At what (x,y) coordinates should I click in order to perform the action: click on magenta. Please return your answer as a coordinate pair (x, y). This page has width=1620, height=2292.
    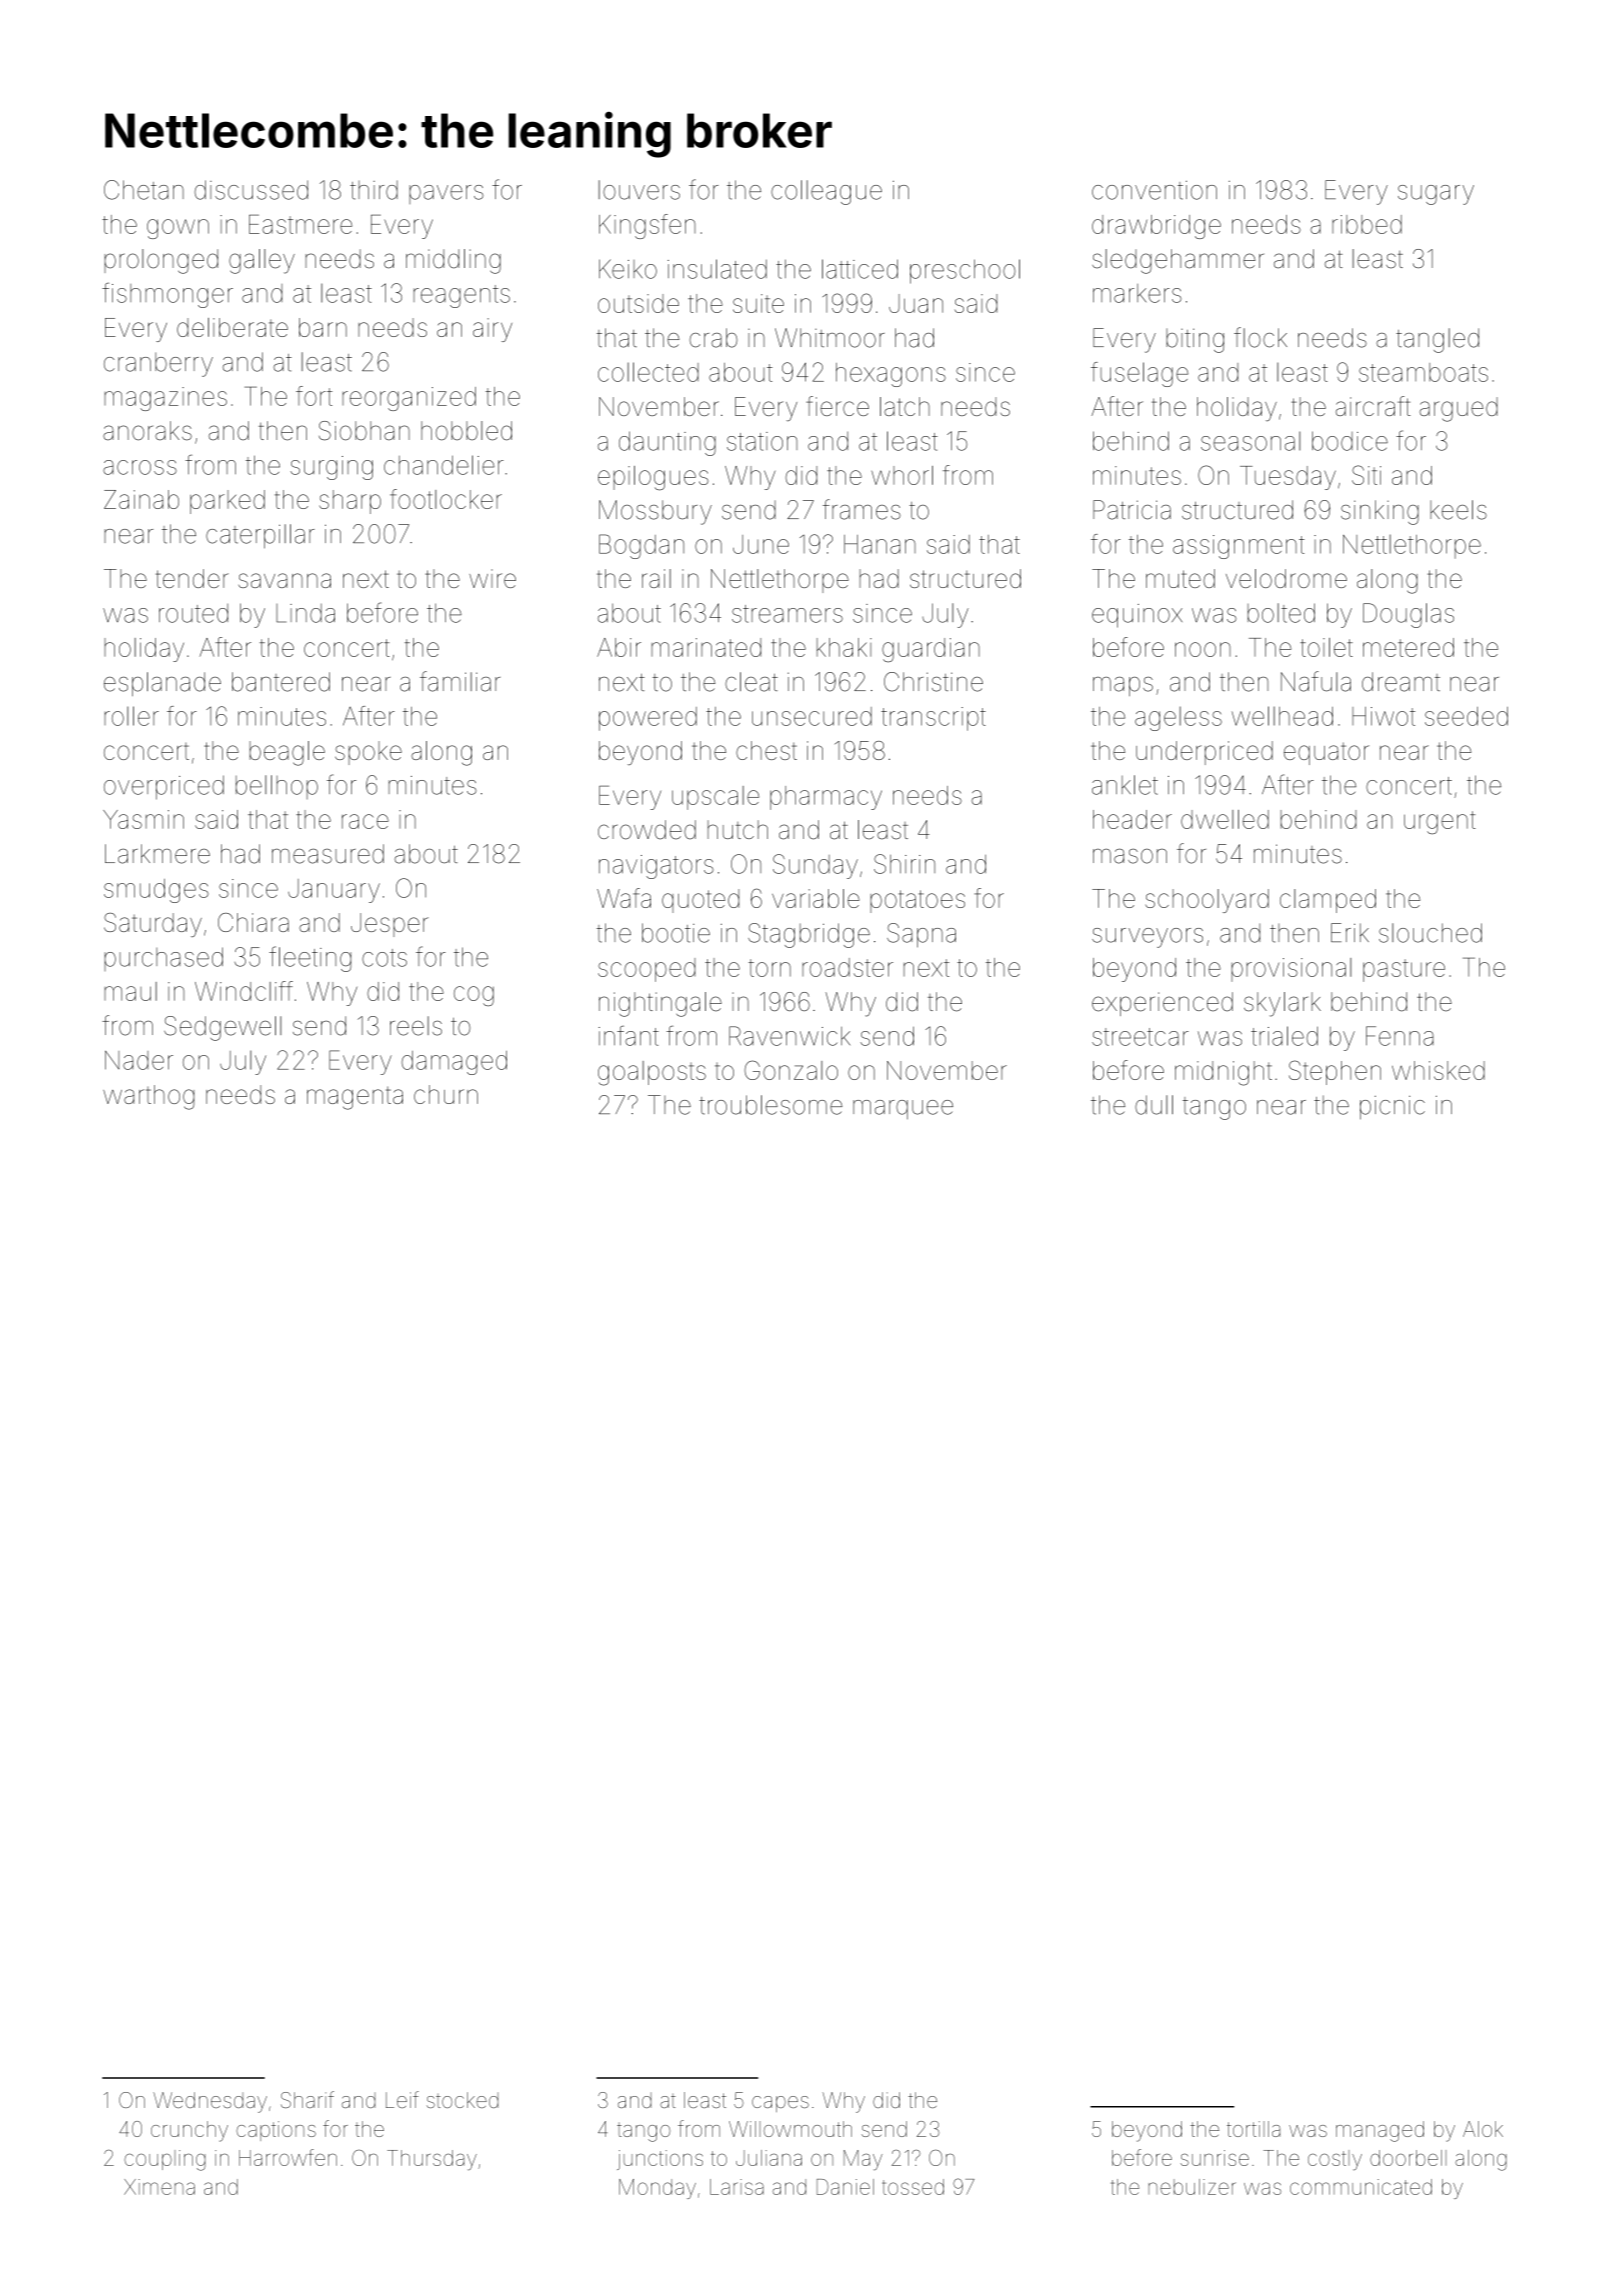
    Looking at the image, I should click on (355, 1098).
